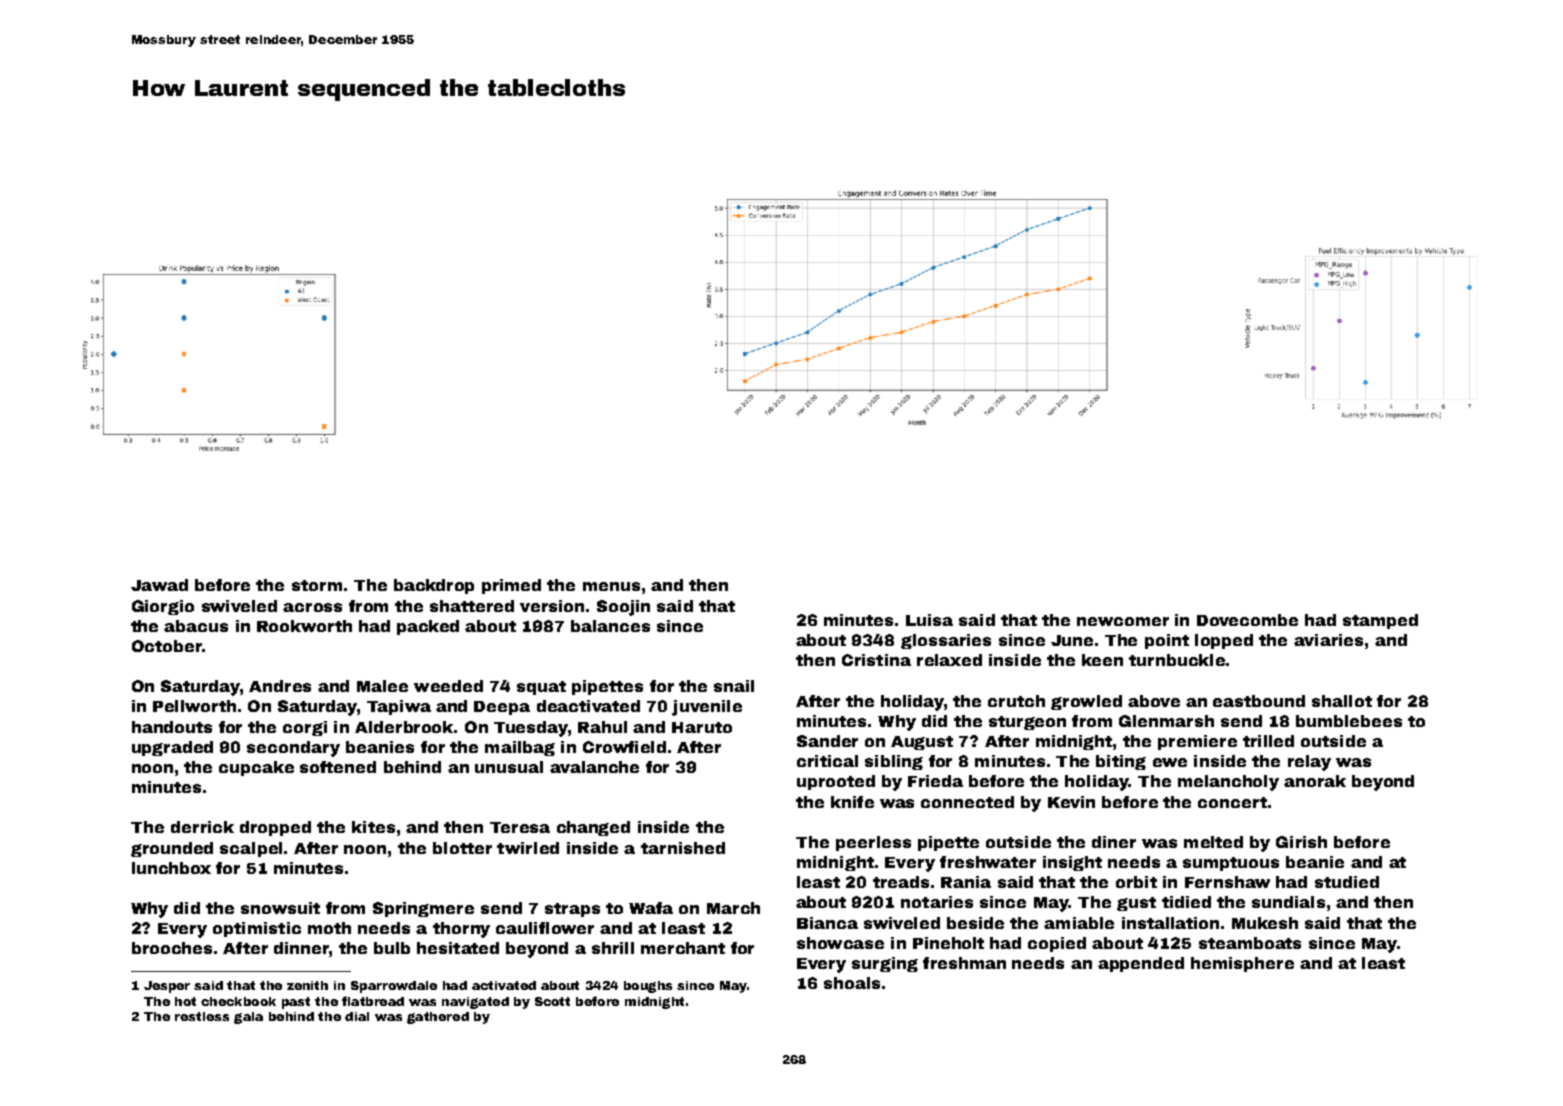 Image resolution: width=1563 pixels, height=1106 pixels. What do you see at coordinates (438, 1018) in the page?
I see `gathered` at bounding box center [438, 1018].
